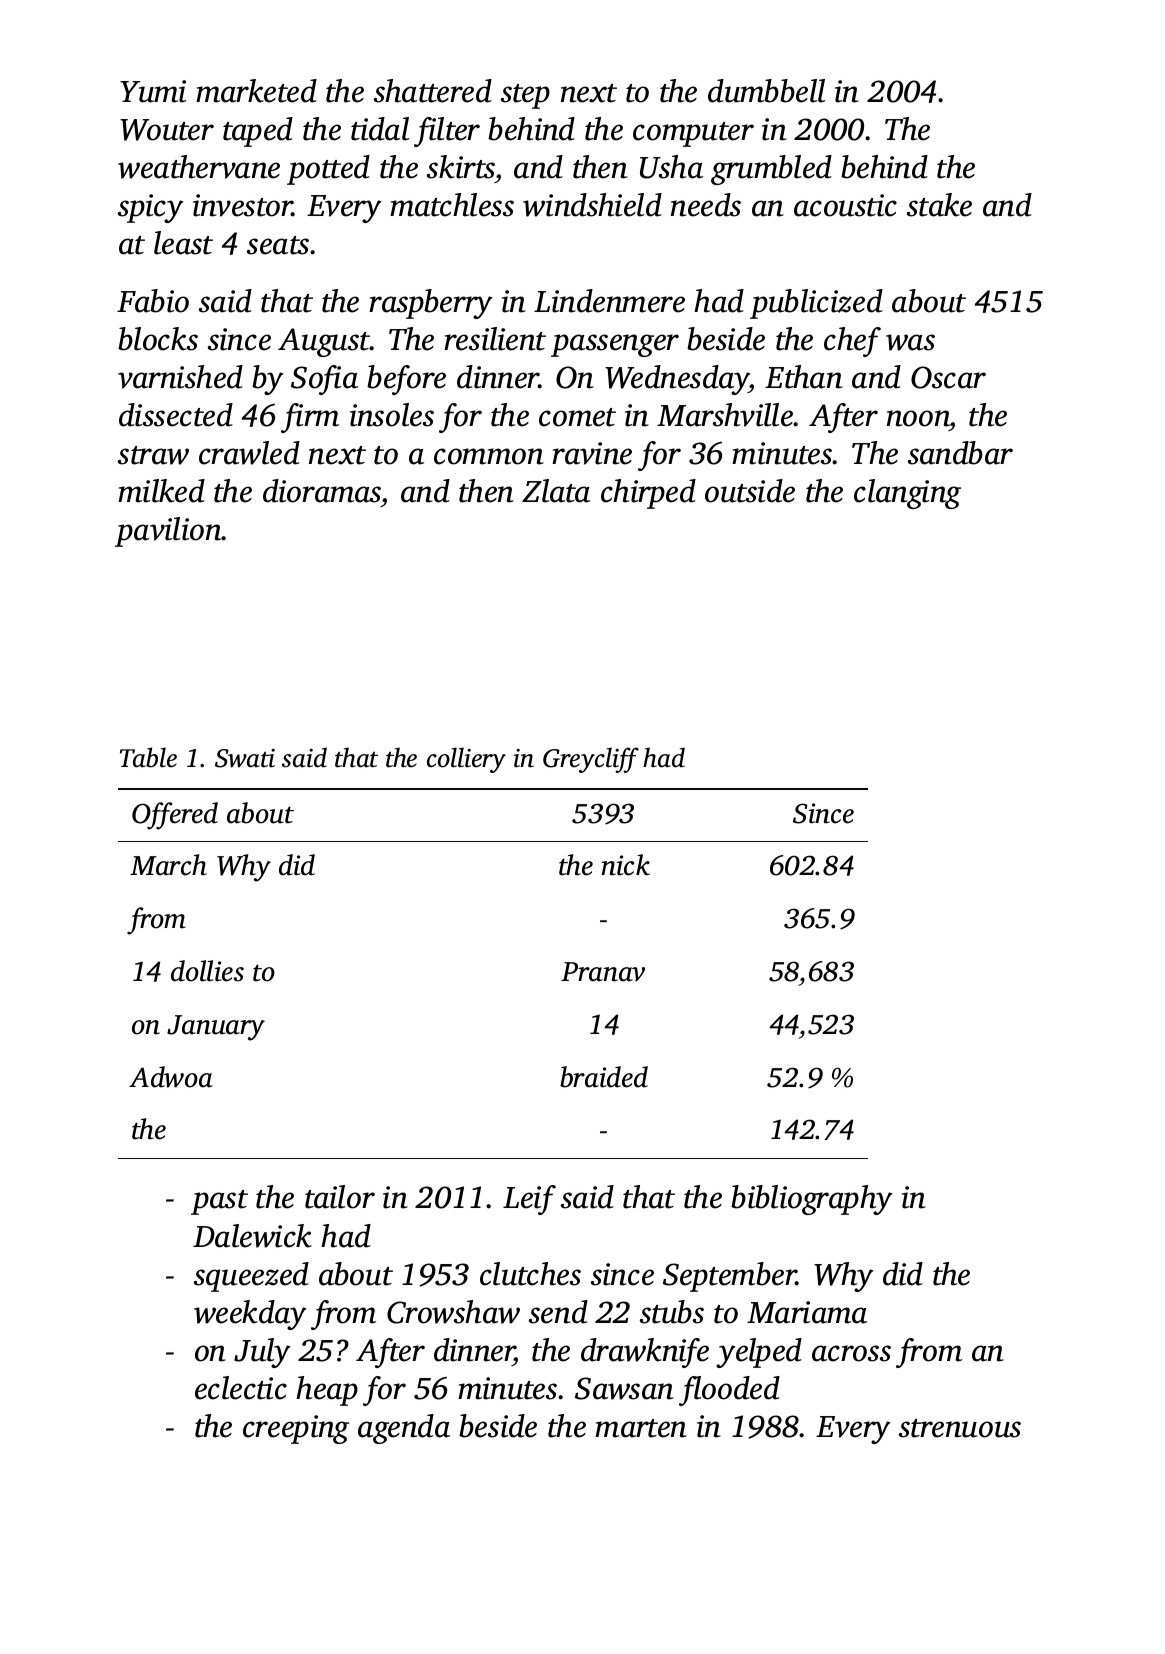 This page has height=1654, width=1165. Describe the element at coordinates (148, 757) in the page. I see `Table` at that location.
